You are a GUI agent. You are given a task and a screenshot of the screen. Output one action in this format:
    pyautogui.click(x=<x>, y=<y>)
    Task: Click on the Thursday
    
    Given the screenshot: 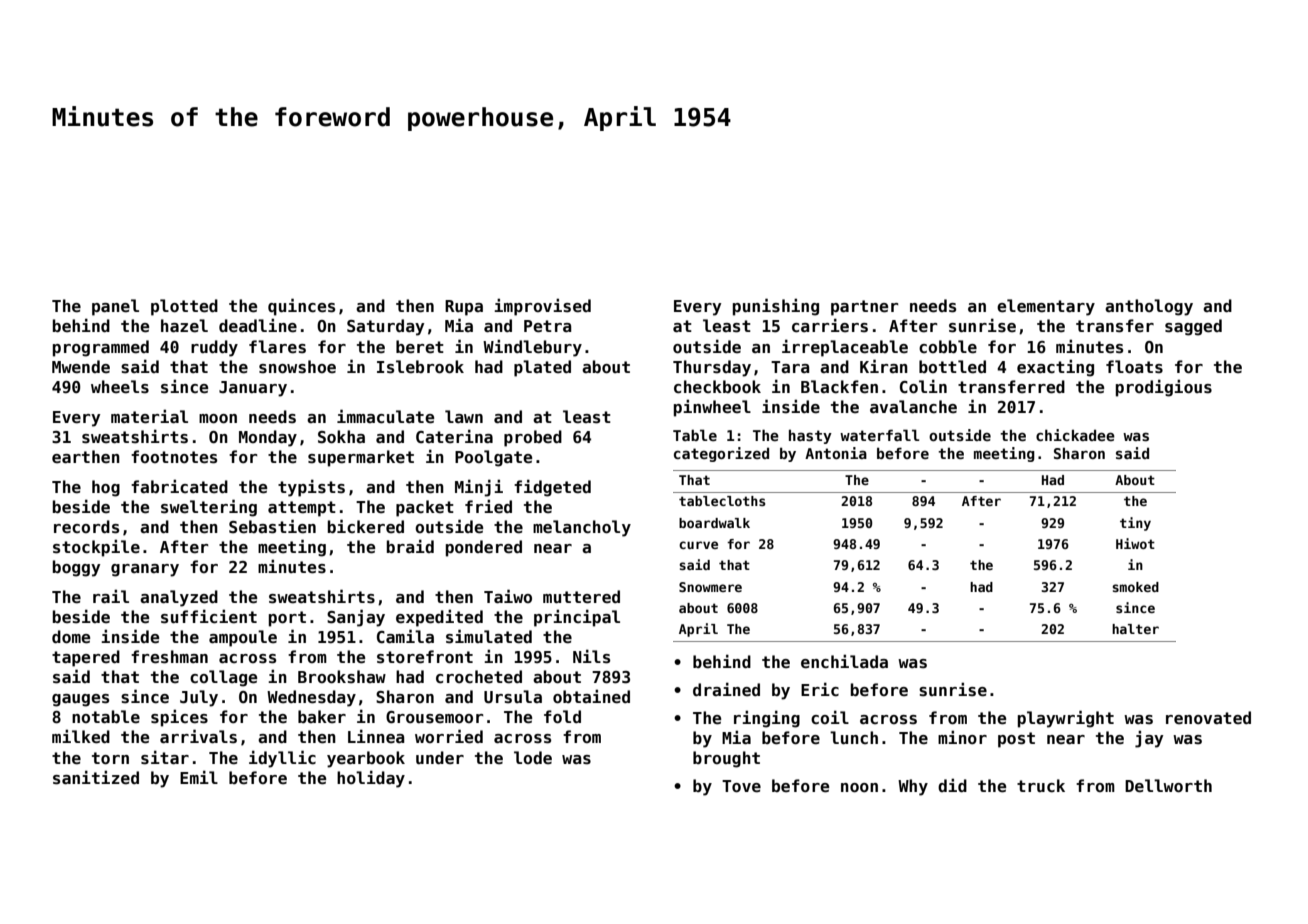 What is the action you would take?
    pyautogui.click(x=712, y=368)
